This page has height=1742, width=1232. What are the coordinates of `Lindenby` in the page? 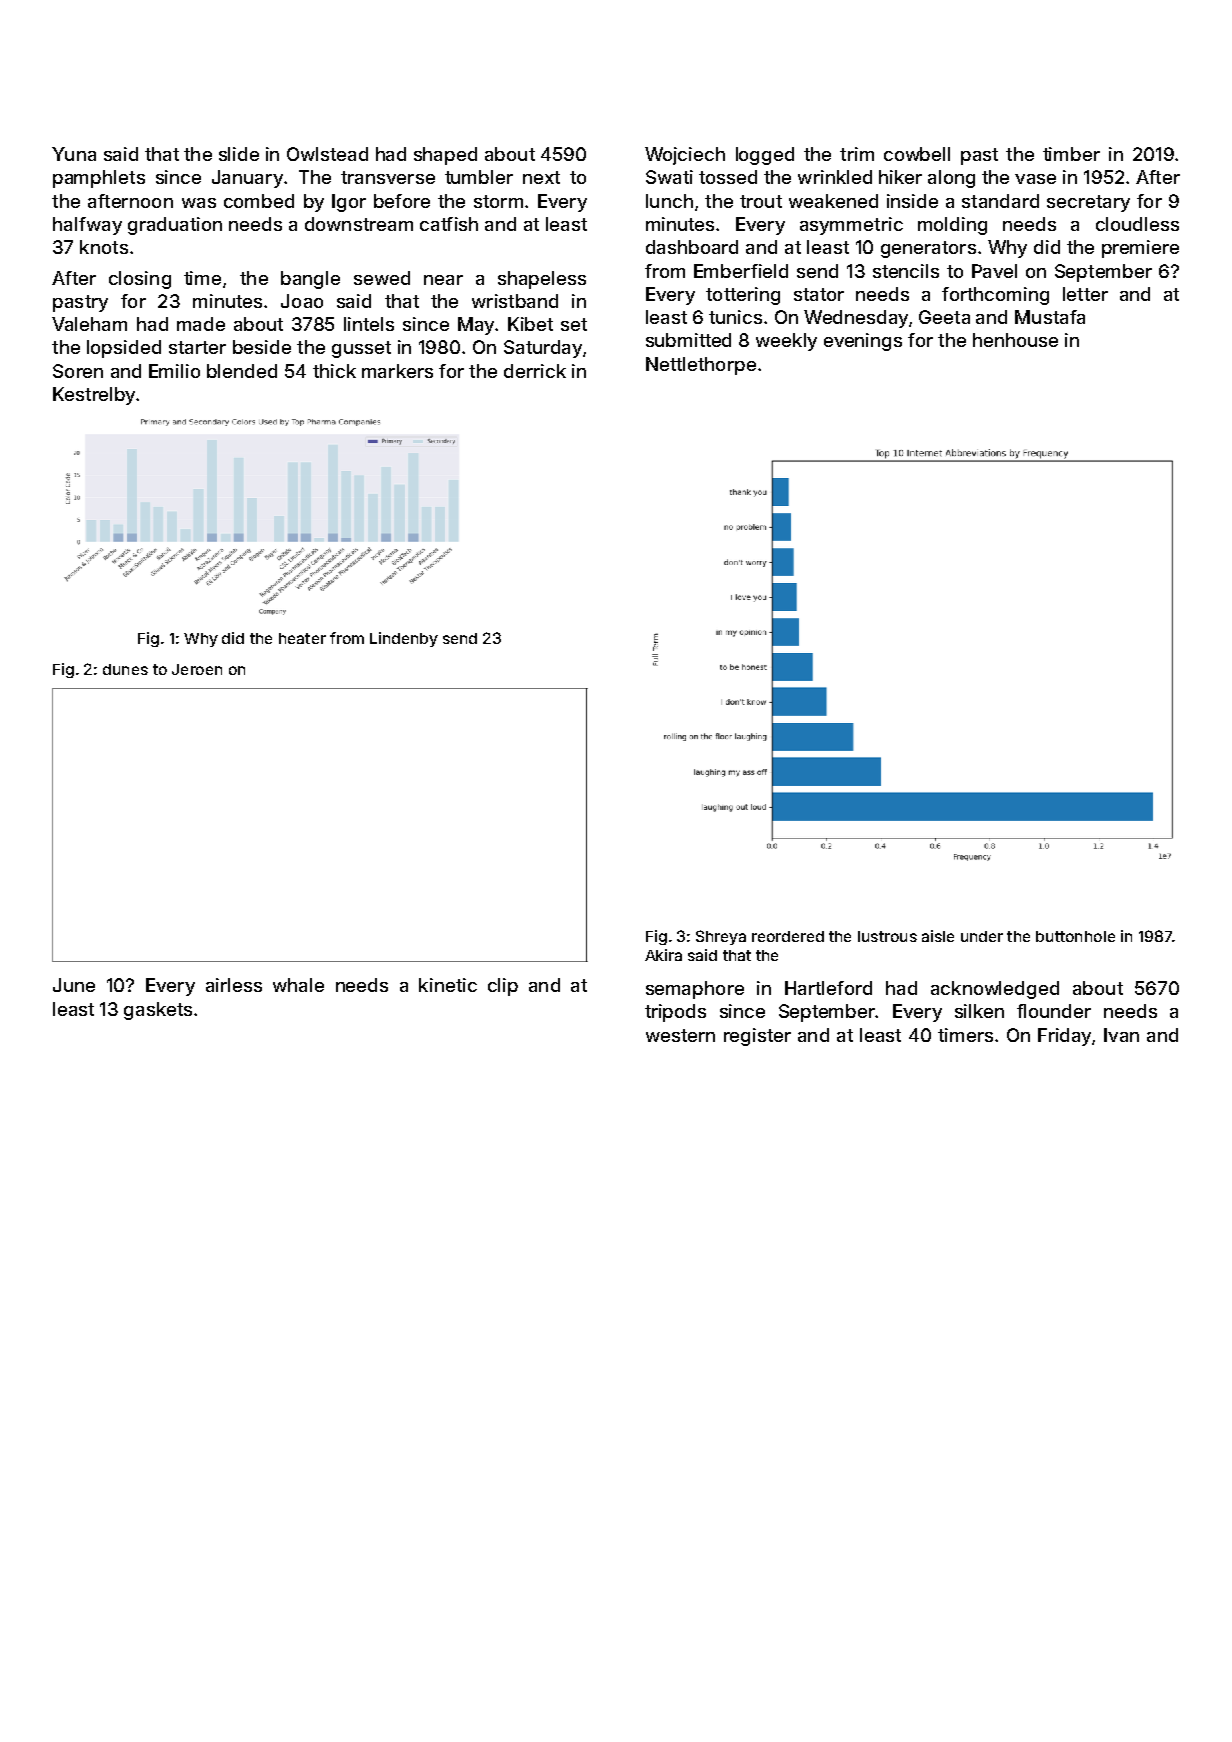 It's located at (404, 639).
